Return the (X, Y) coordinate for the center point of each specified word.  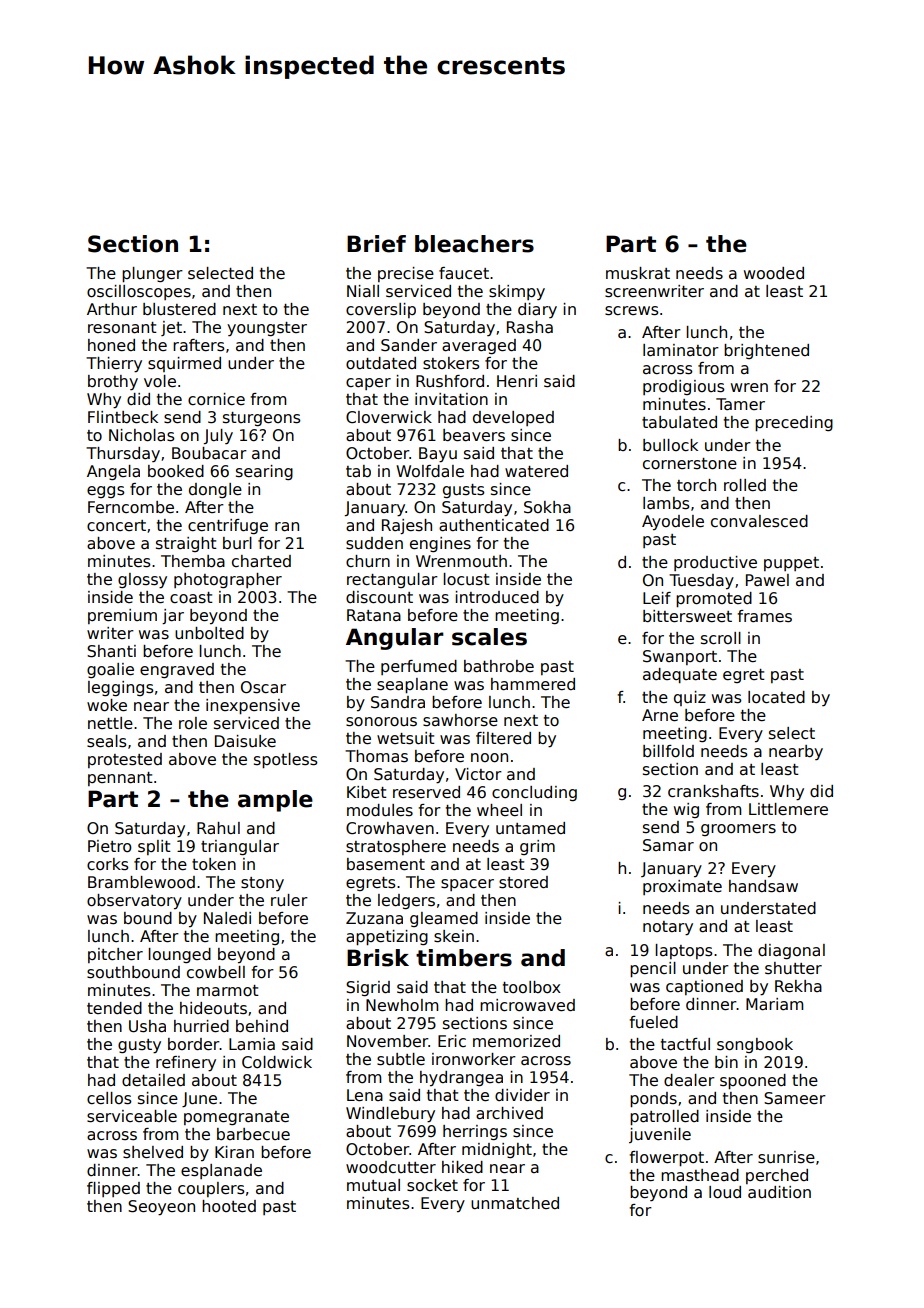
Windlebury (390, 1115)
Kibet (367, 792)
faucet (464, 273)
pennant (120, 779)
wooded (774, 273)
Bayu (438, 455)
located (776, 697)
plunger (152, 274)
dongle (215, 490)
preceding (794, 423)
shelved (153, 1152)
